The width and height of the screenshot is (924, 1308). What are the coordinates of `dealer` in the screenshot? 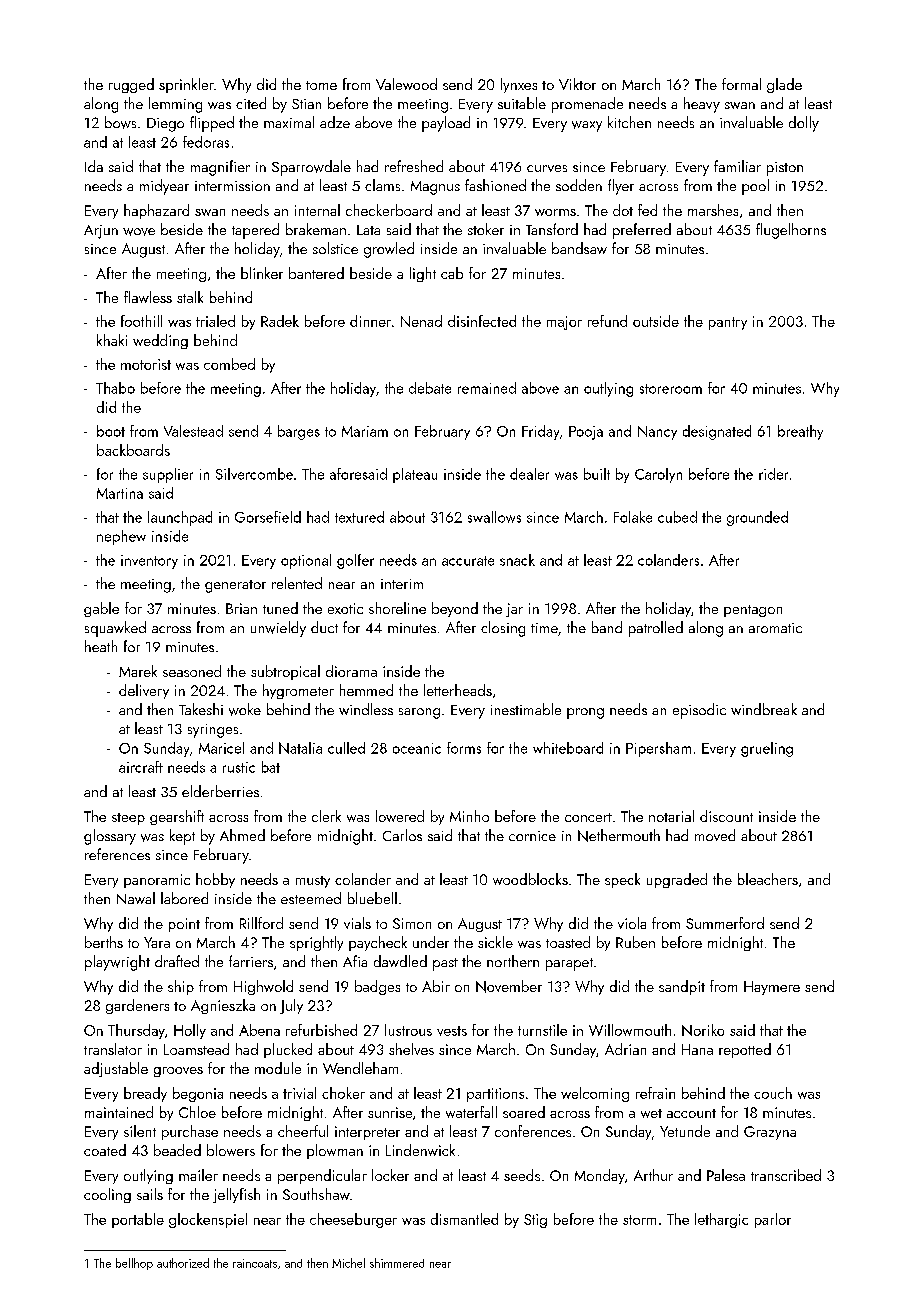 It's located at (529, 474).
